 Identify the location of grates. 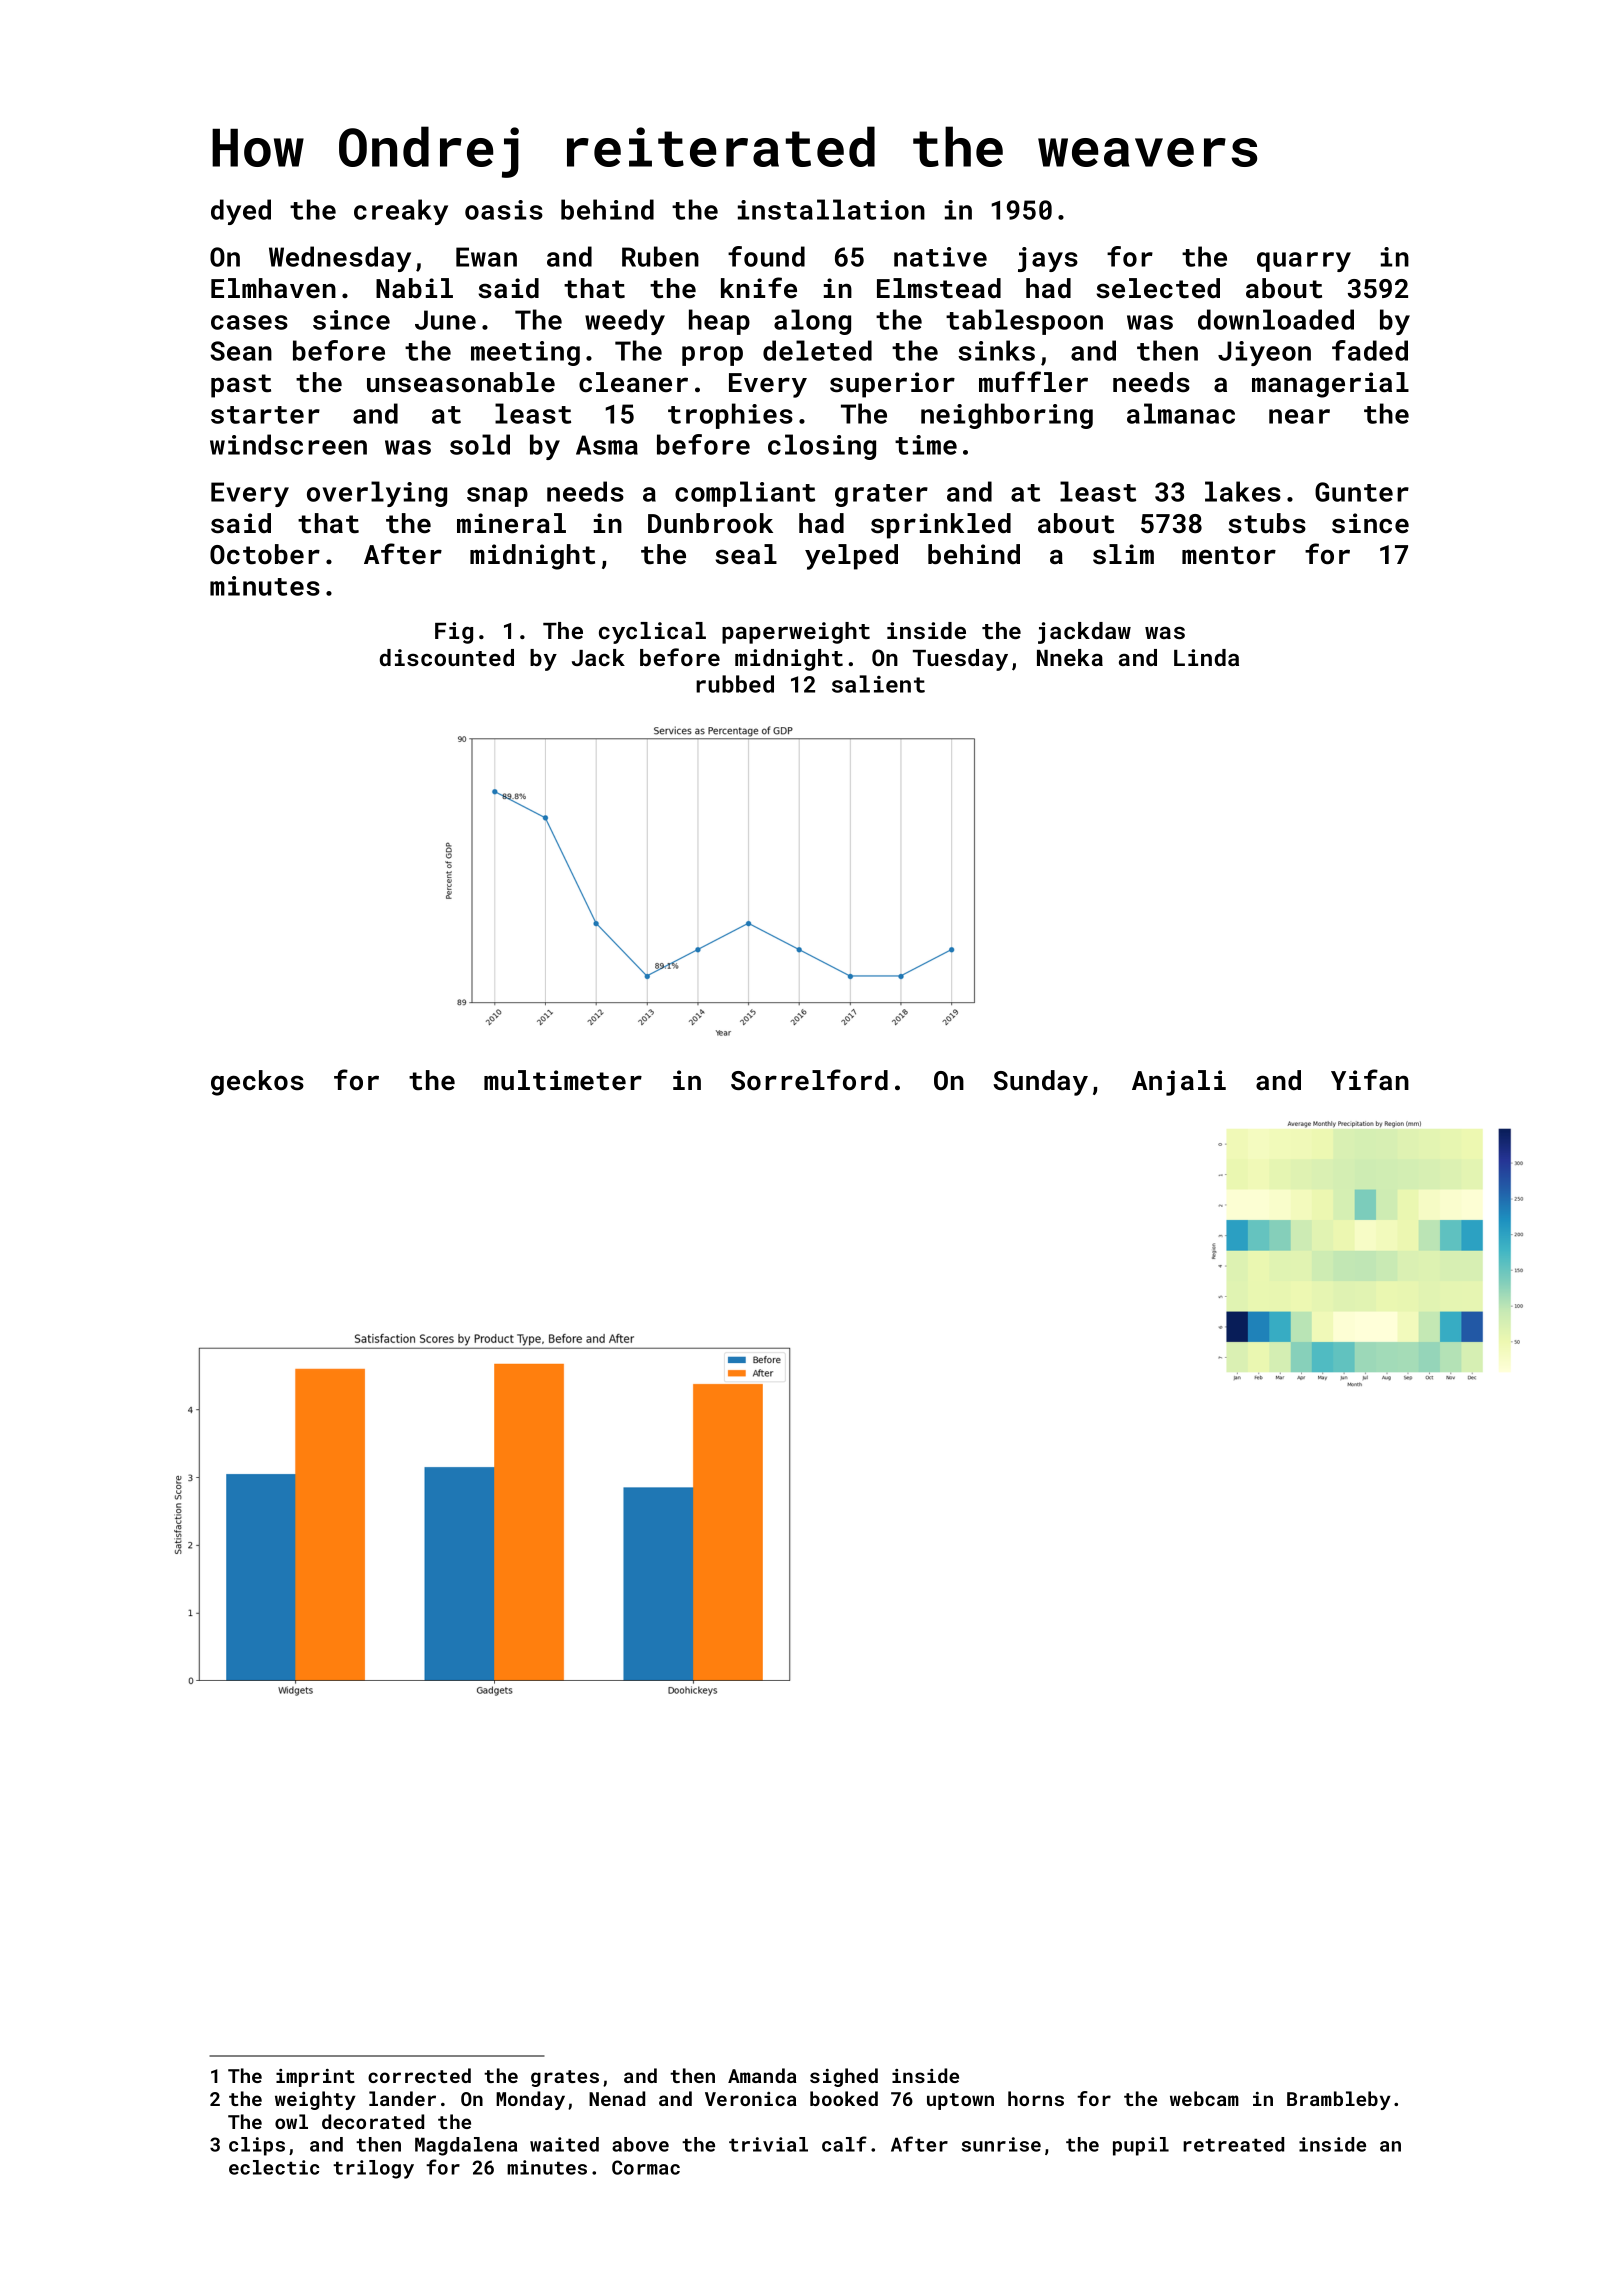
(565, 2078).
